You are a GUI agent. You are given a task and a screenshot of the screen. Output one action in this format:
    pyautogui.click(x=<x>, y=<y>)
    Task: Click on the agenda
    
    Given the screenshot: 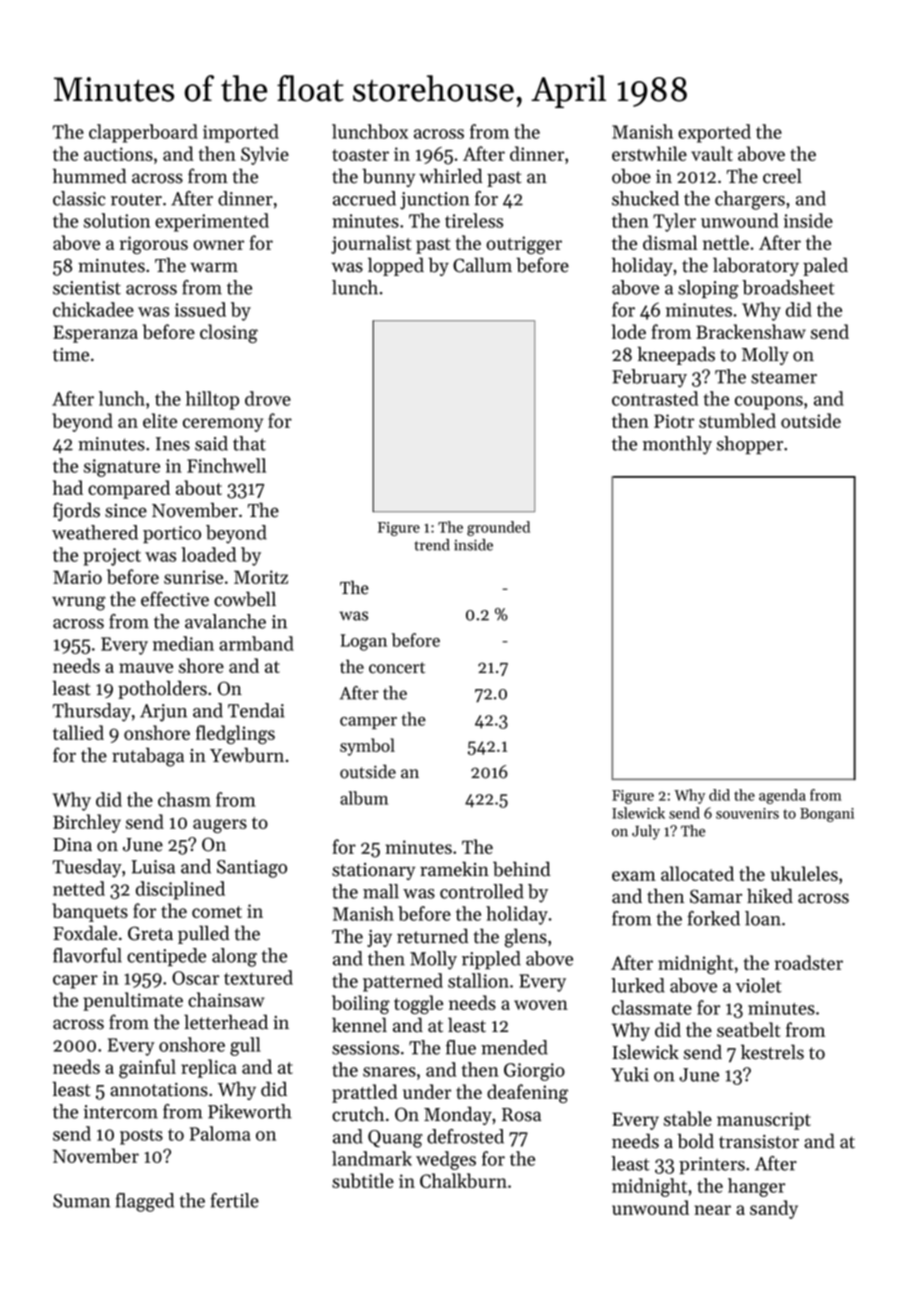 What is the action you would take?
    pyautogui.click(x=782, y=796)
